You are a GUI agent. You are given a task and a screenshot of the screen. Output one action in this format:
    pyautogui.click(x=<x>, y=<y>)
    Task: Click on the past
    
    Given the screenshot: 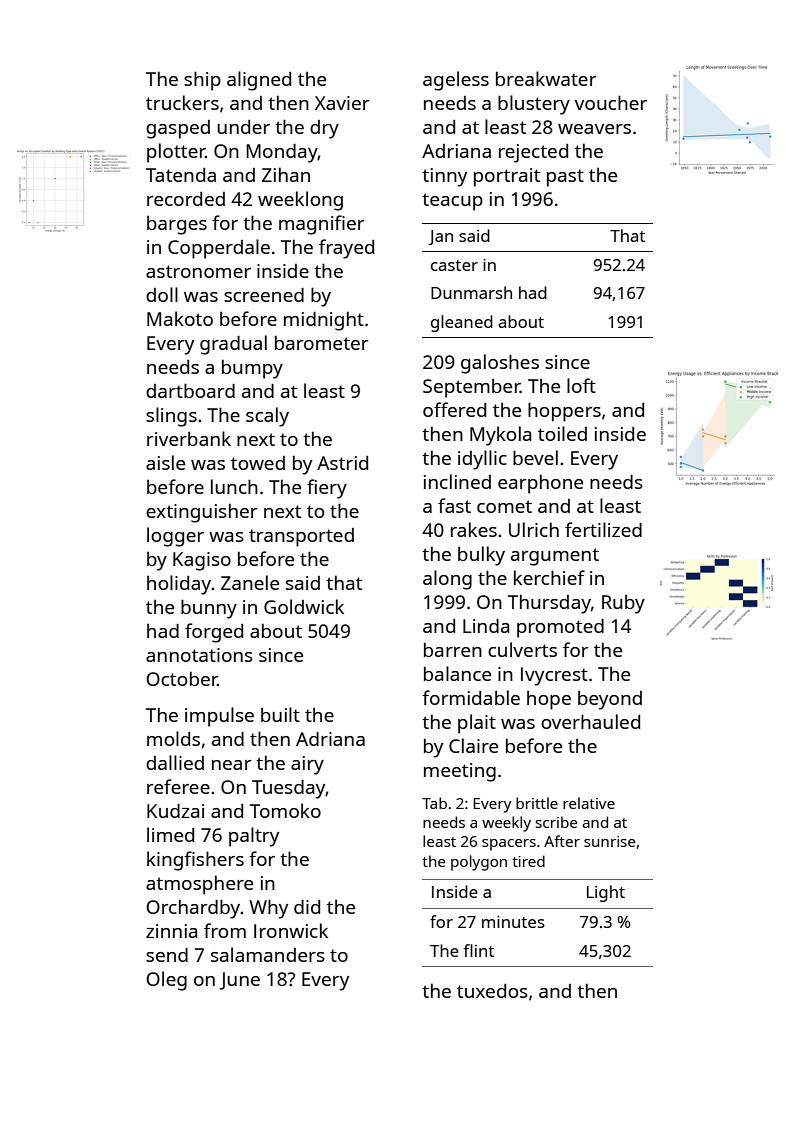 What is the action you would take?
    pyautogui.click(x=565, y=178)
